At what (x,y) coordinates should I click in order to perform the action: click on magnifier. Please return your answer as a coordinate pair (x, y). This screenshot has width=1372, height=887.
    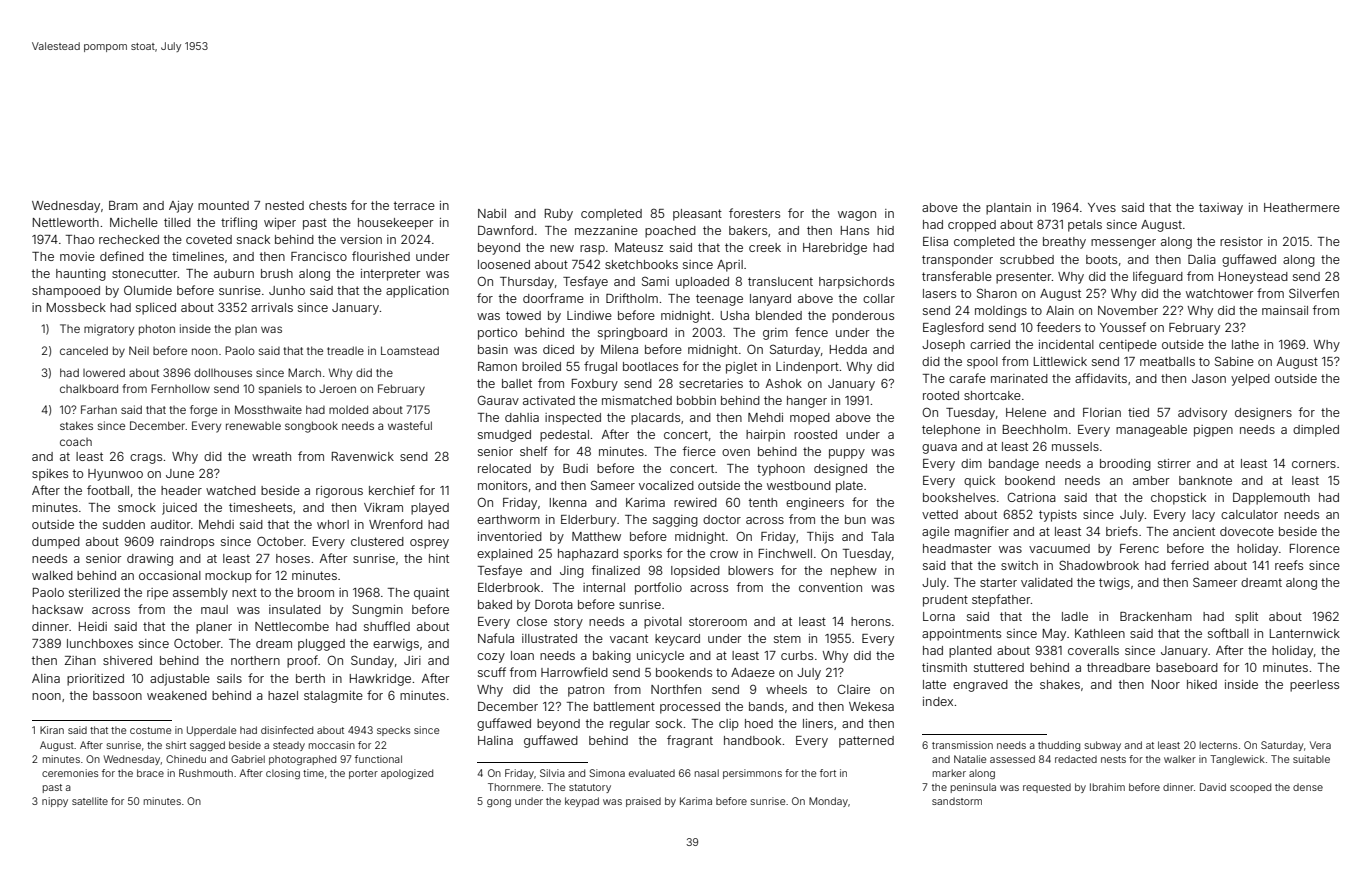
    Looking at the image, I should click on (982, 532).
